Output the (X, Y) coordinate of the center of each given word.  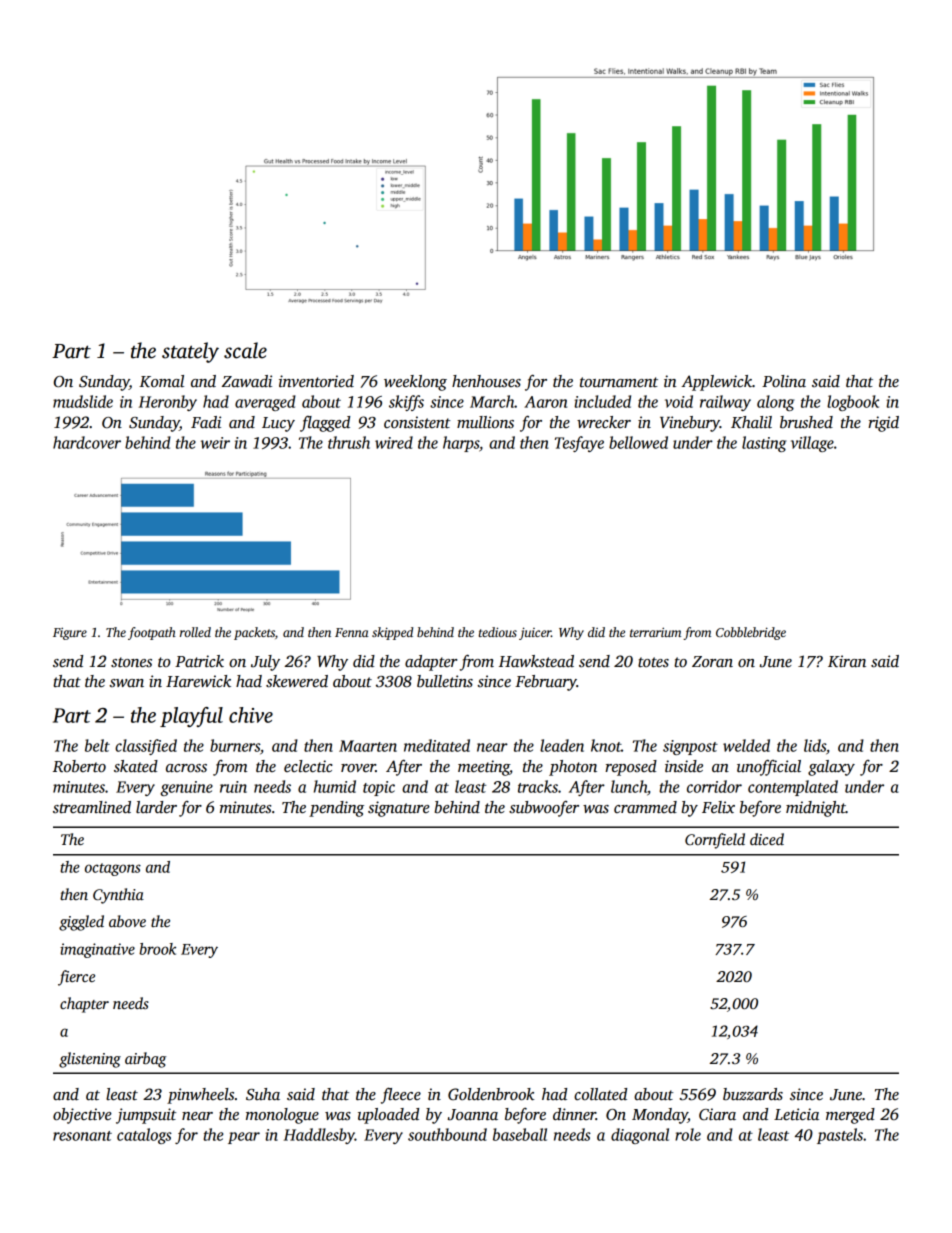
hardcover (87, 442)
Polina (784, 381)
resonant (82, 1136)
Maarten (368, 746)
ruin (233, 787)
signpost (690, 747)
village (812, 444)
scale (245, 350)
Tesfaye (579, 444)
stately (190, 352)
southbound (447, 1134)
